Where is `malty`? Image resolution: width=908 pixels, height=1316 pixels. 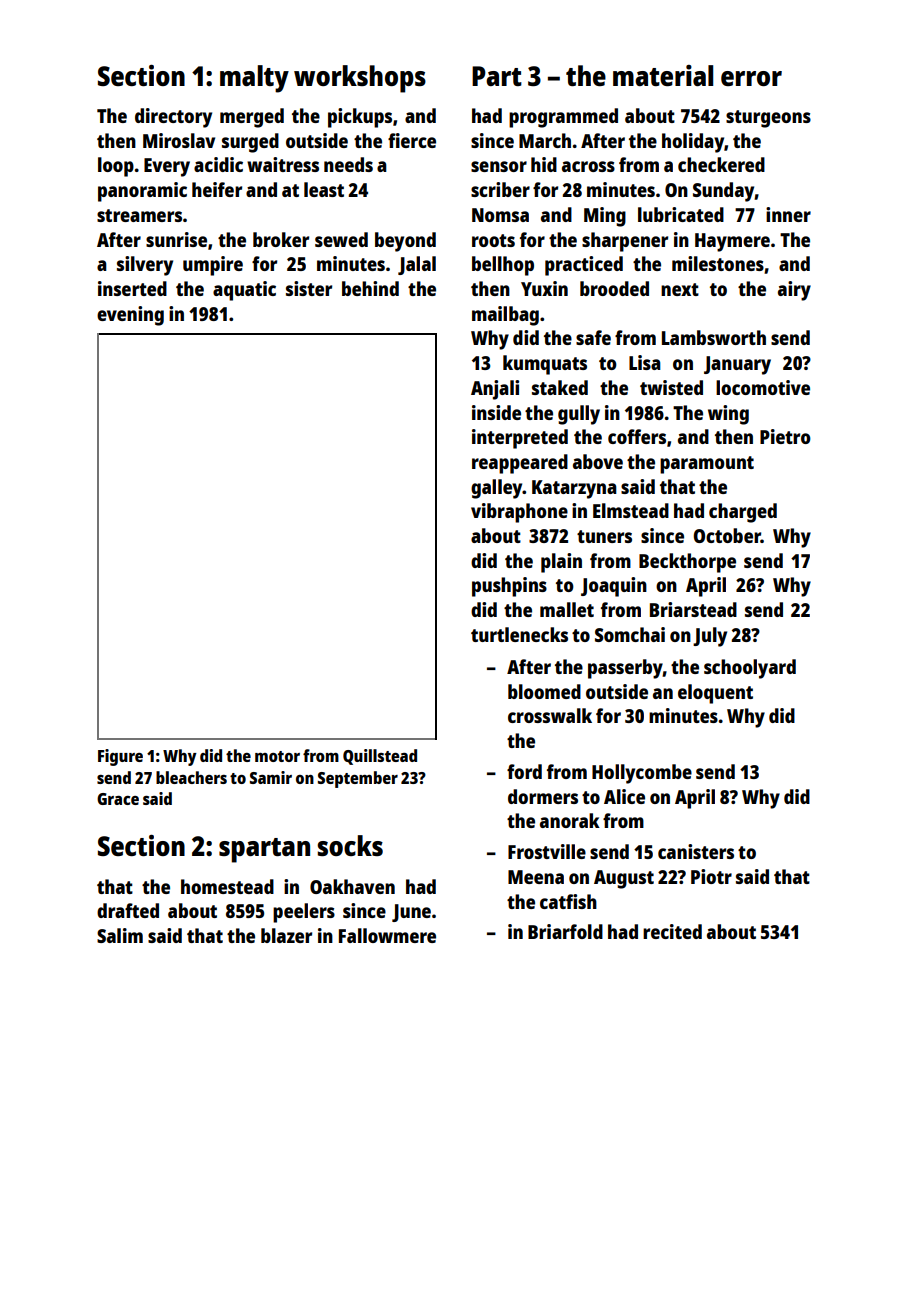
malty is located at coordinates (254, 79).
